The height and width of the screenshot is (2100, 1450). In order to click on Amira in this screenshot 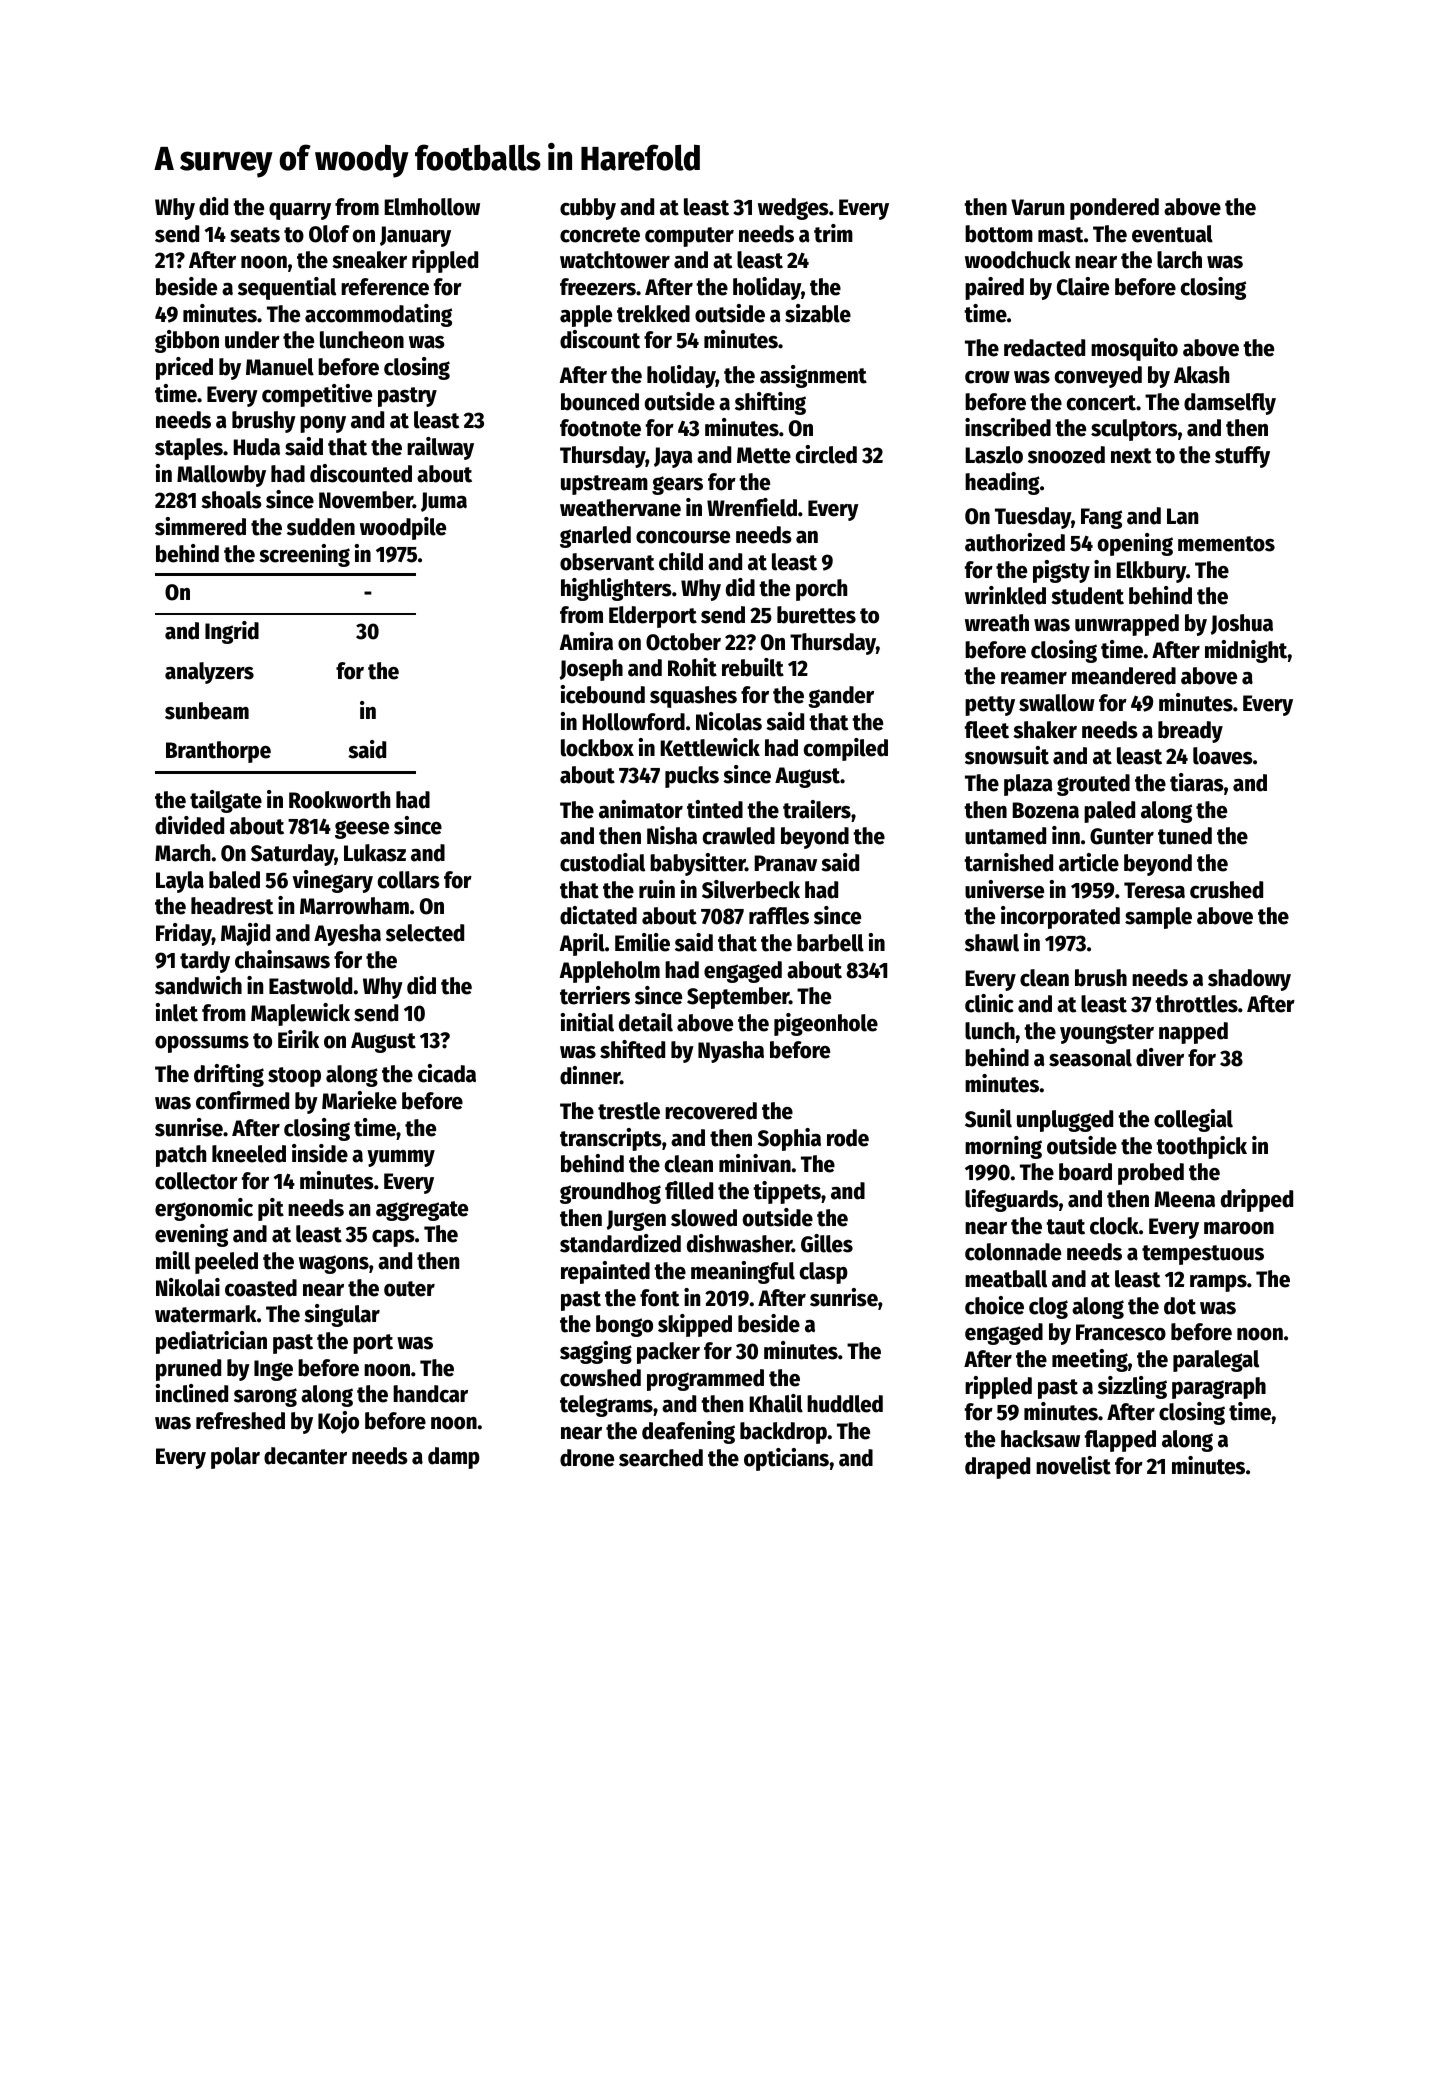, I will do `click(586, 641)`.
